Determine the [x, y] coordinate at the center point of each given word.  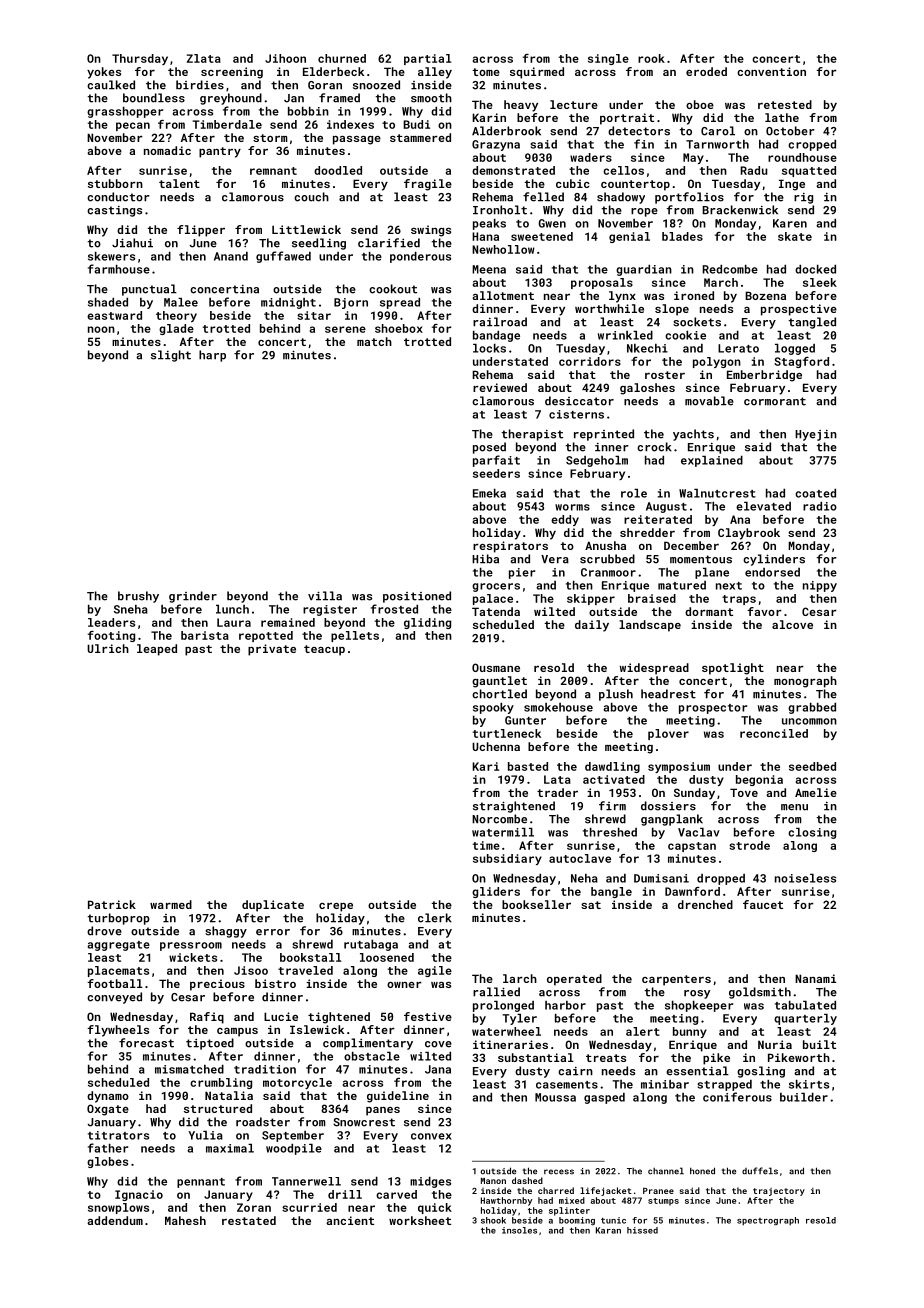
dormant [709, 611]
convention [771, 71]
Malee [181, 302]
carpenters [676, 980]
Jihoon [285, 58]
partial [427, 59]
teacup [324, 650]
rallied [496, 992]
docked [815, 269]
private [272, 650]
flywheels [118, 1031]
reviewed [500, 387]
